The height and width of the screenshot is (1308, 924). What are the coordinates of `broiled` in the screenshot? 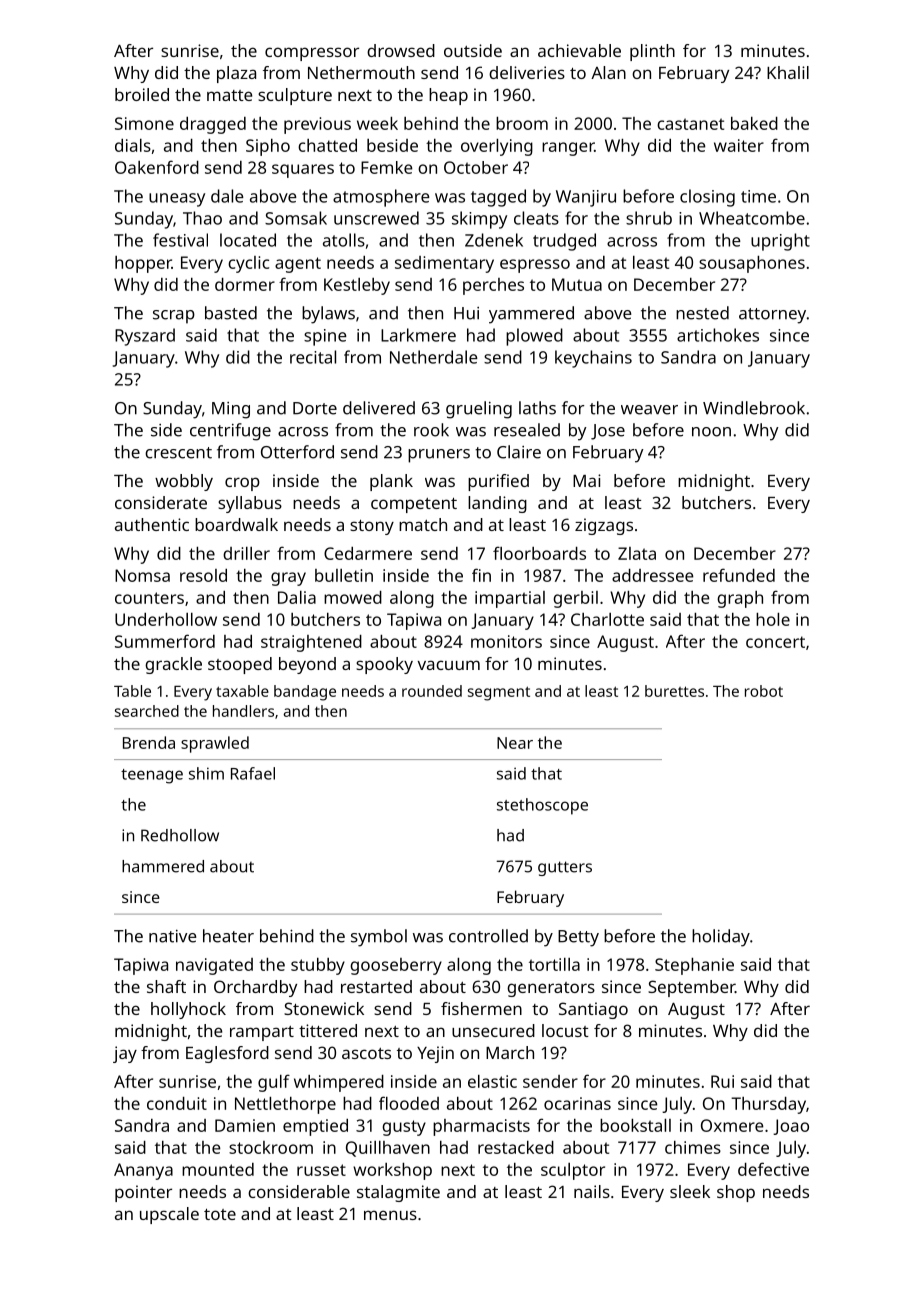 It's located at (142, 94).
